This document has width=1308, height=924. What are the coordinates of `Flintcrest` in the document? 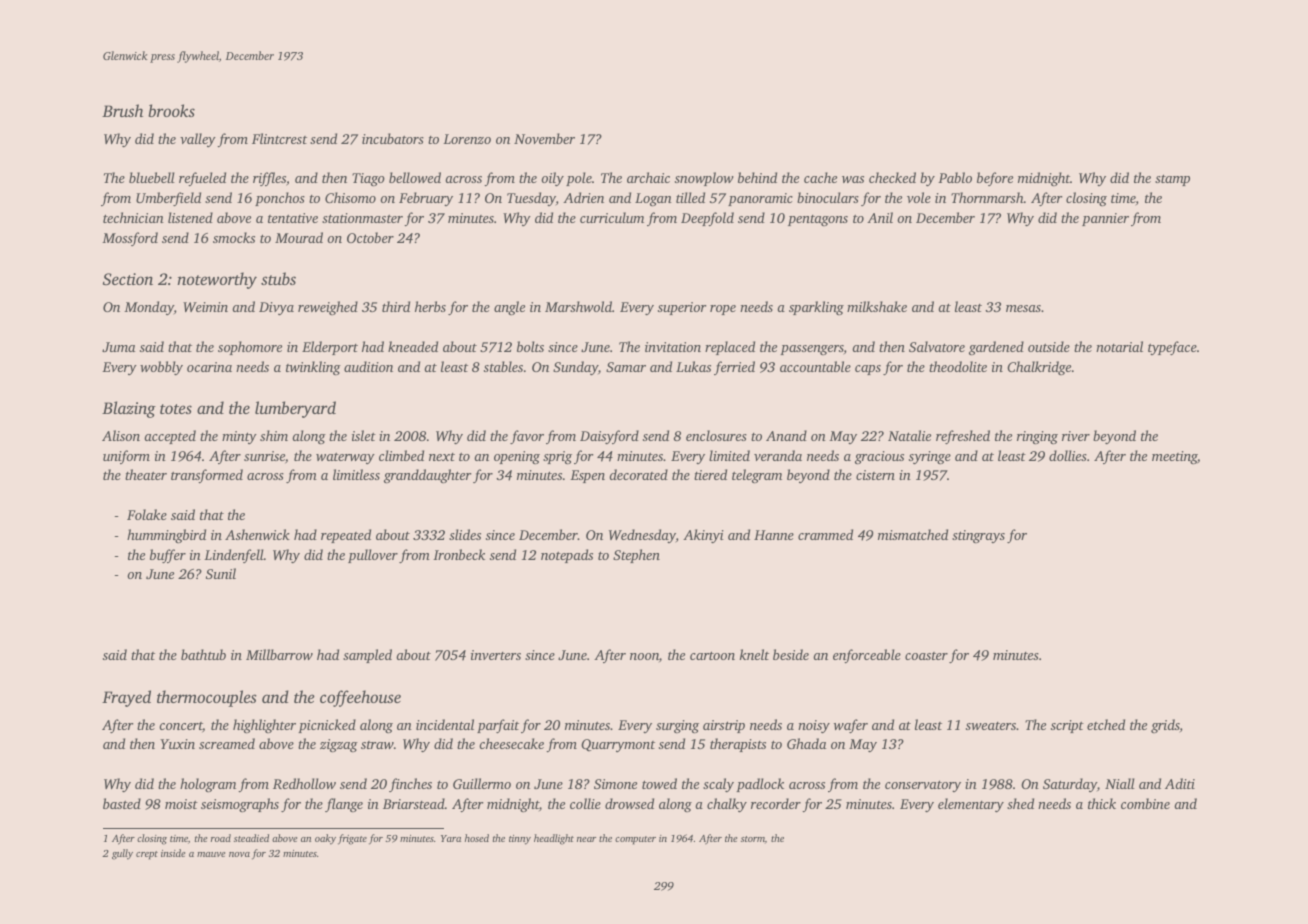 It's located at (279, 138).
